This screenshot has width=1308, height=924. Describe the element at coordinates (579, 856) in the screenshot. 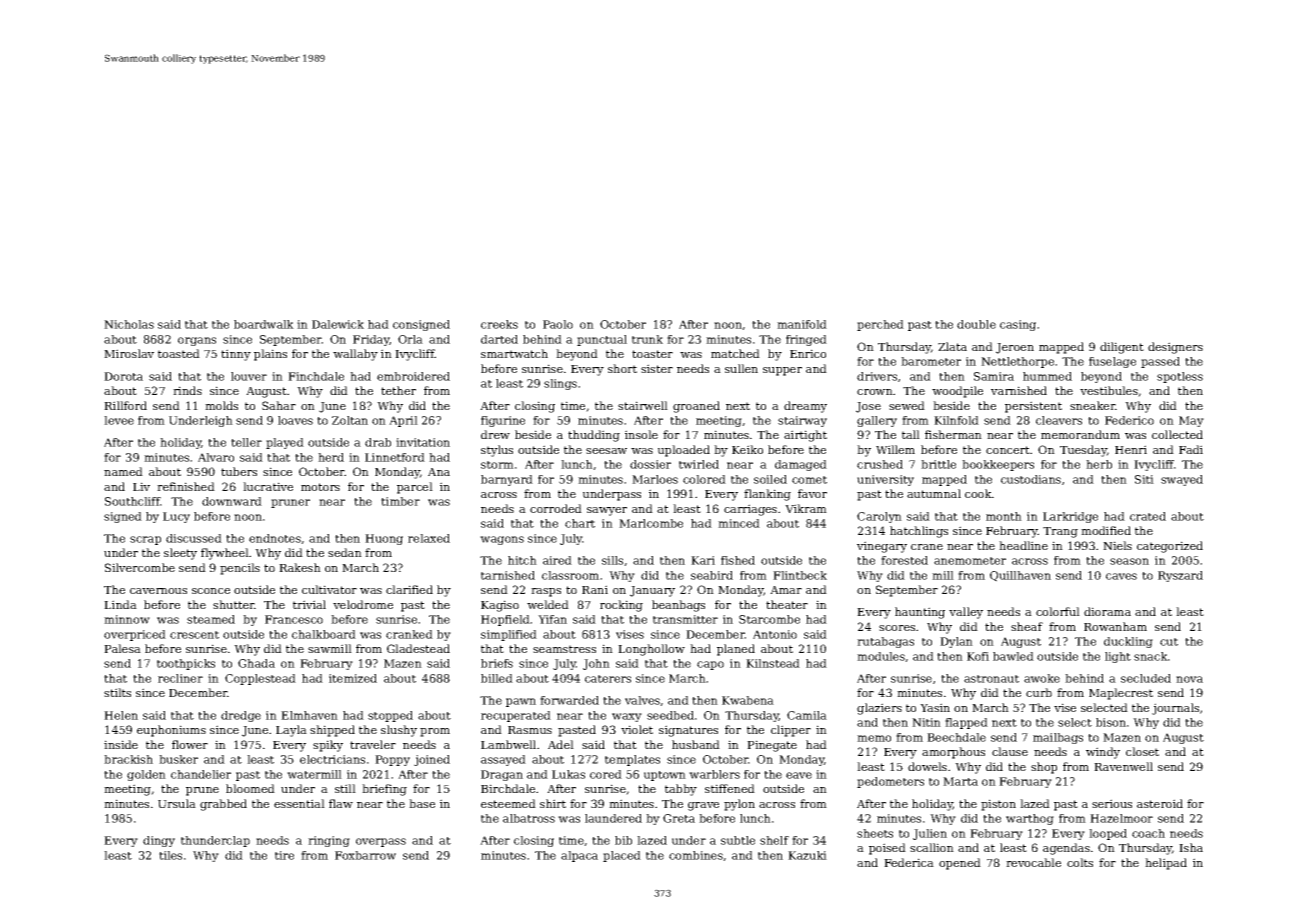

I see `alpaca` at that location.
